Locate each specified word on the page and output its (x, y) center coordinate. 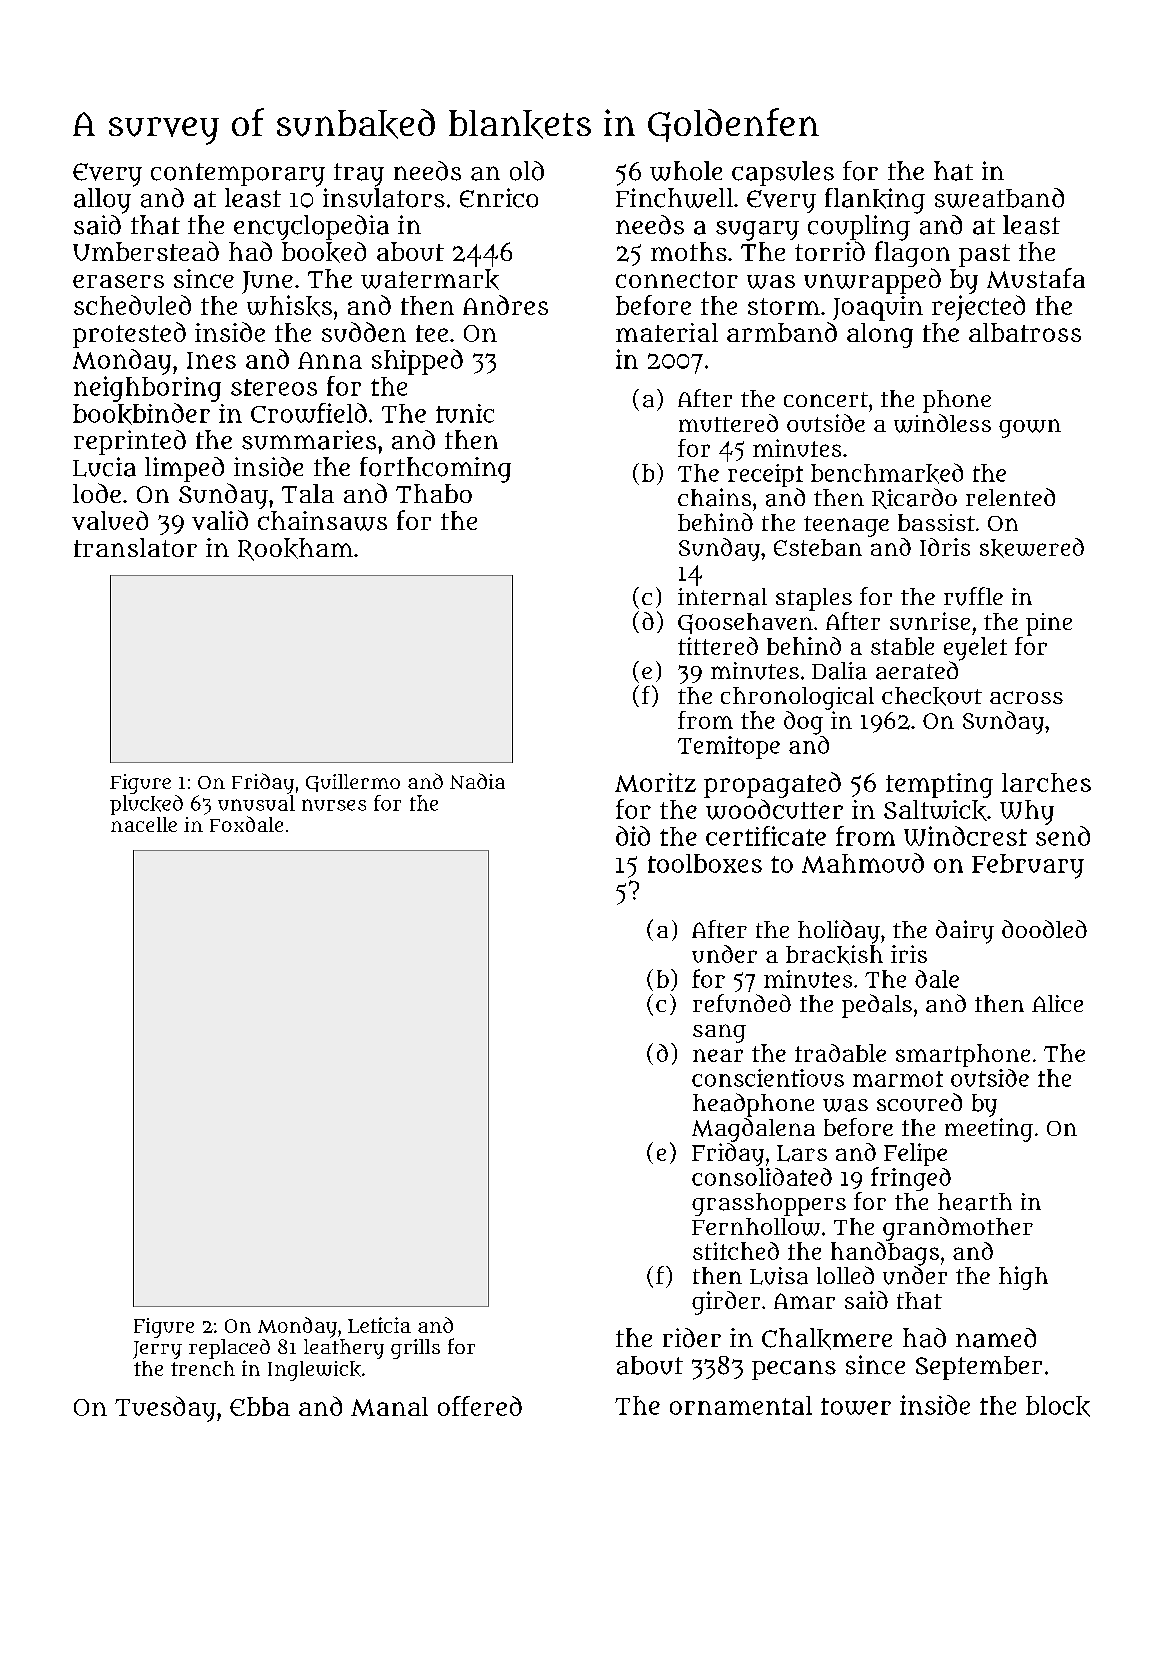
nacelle (144, 824)
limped (184, 469)
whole (686, 171)
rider (692, 1338)
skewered (1032, 548)
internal (722, 597)
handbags (885, 1254)
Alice (1057, 1003)
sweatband (999, 198)
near (718, 1055)
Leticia (379, 1325)
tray (359, 175)
